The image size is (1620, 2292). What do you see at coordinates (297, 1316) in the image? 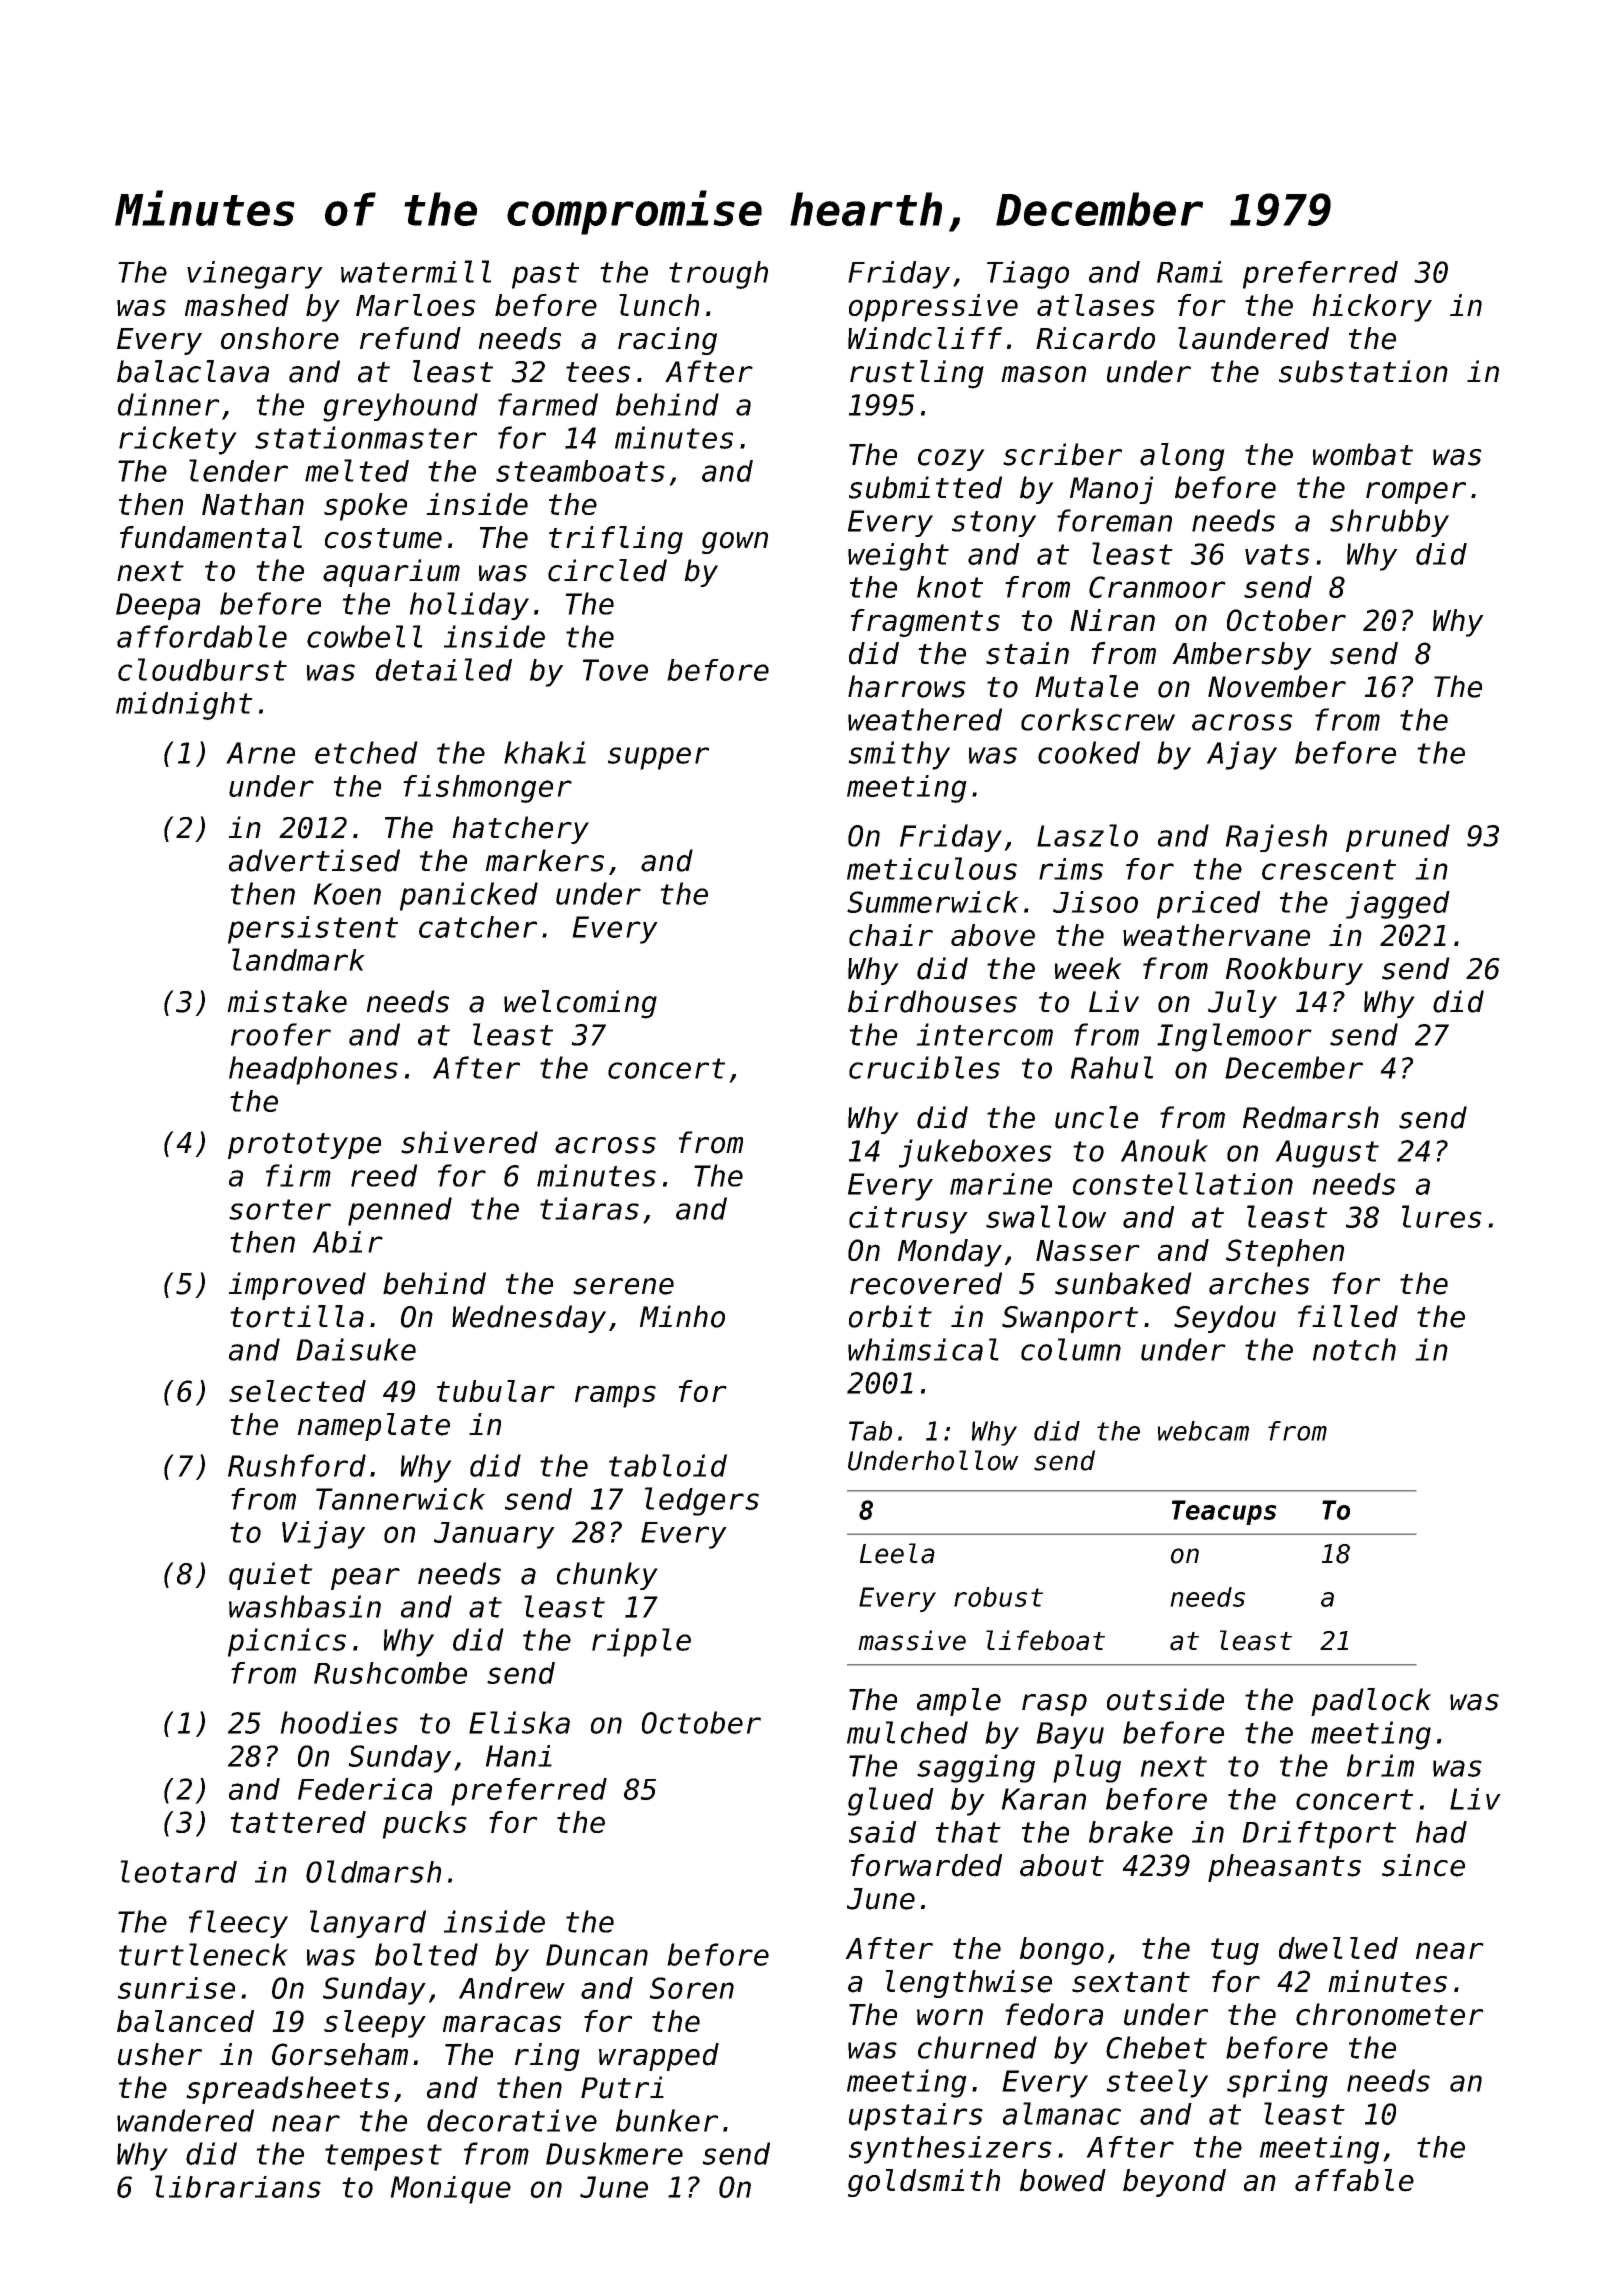
I see `tortilla` at bounding box center [297, 1316].
